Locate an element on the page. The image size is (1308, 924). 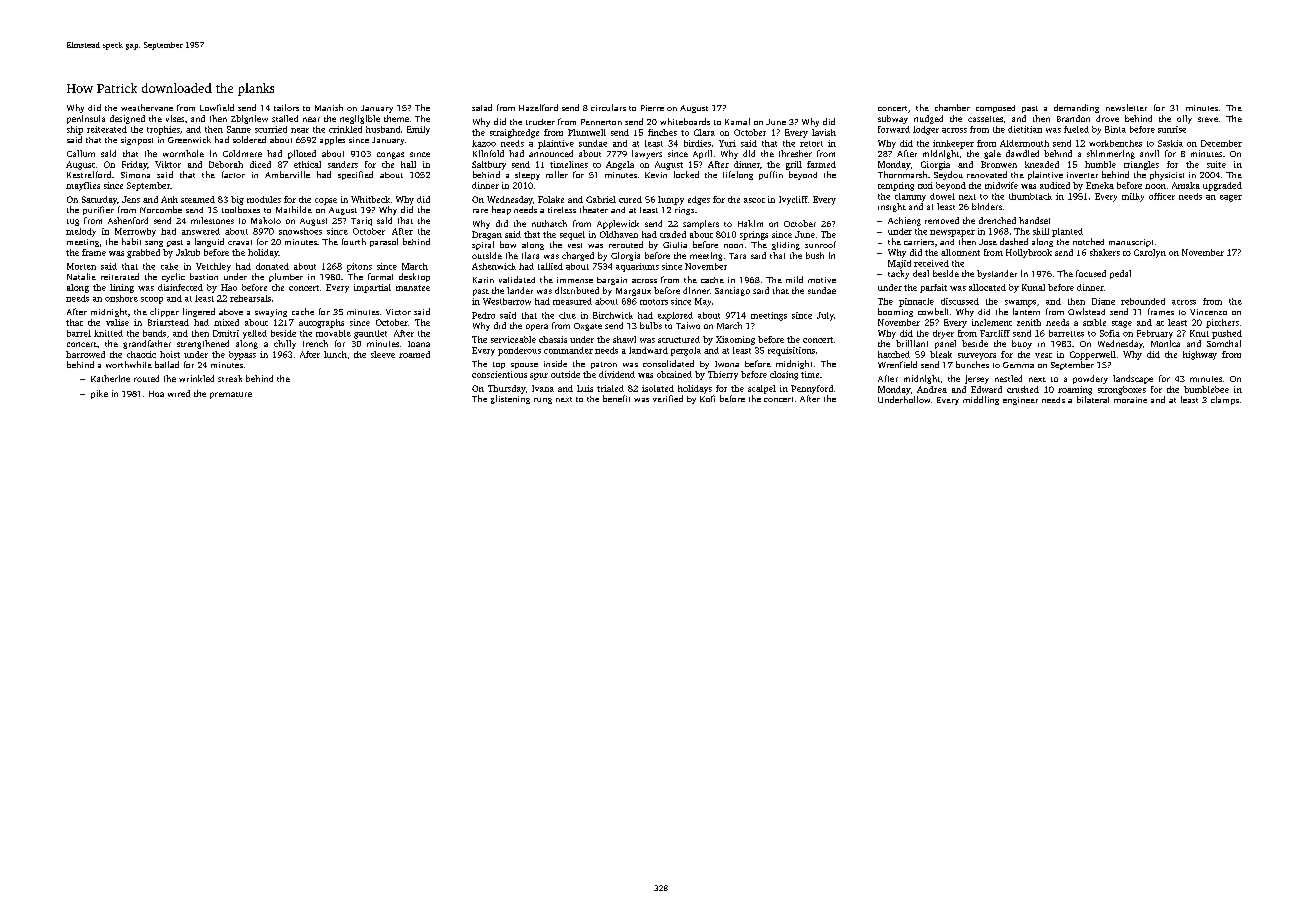
Carolyn is located at coordinates (1150, 253).
